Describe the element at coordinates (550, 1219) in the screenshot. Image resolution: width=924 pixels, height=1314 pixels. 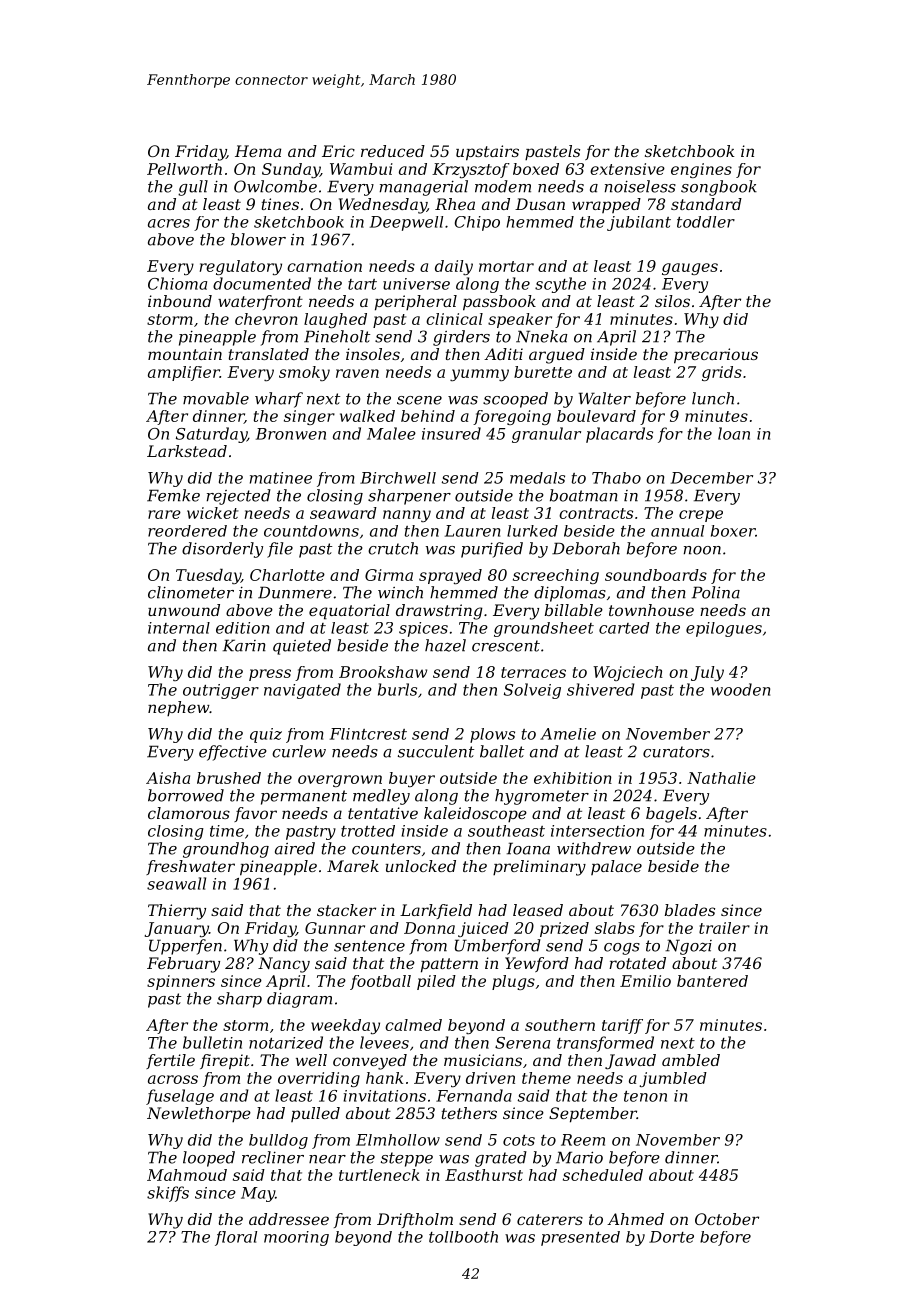
I see `caterers` at that location.
